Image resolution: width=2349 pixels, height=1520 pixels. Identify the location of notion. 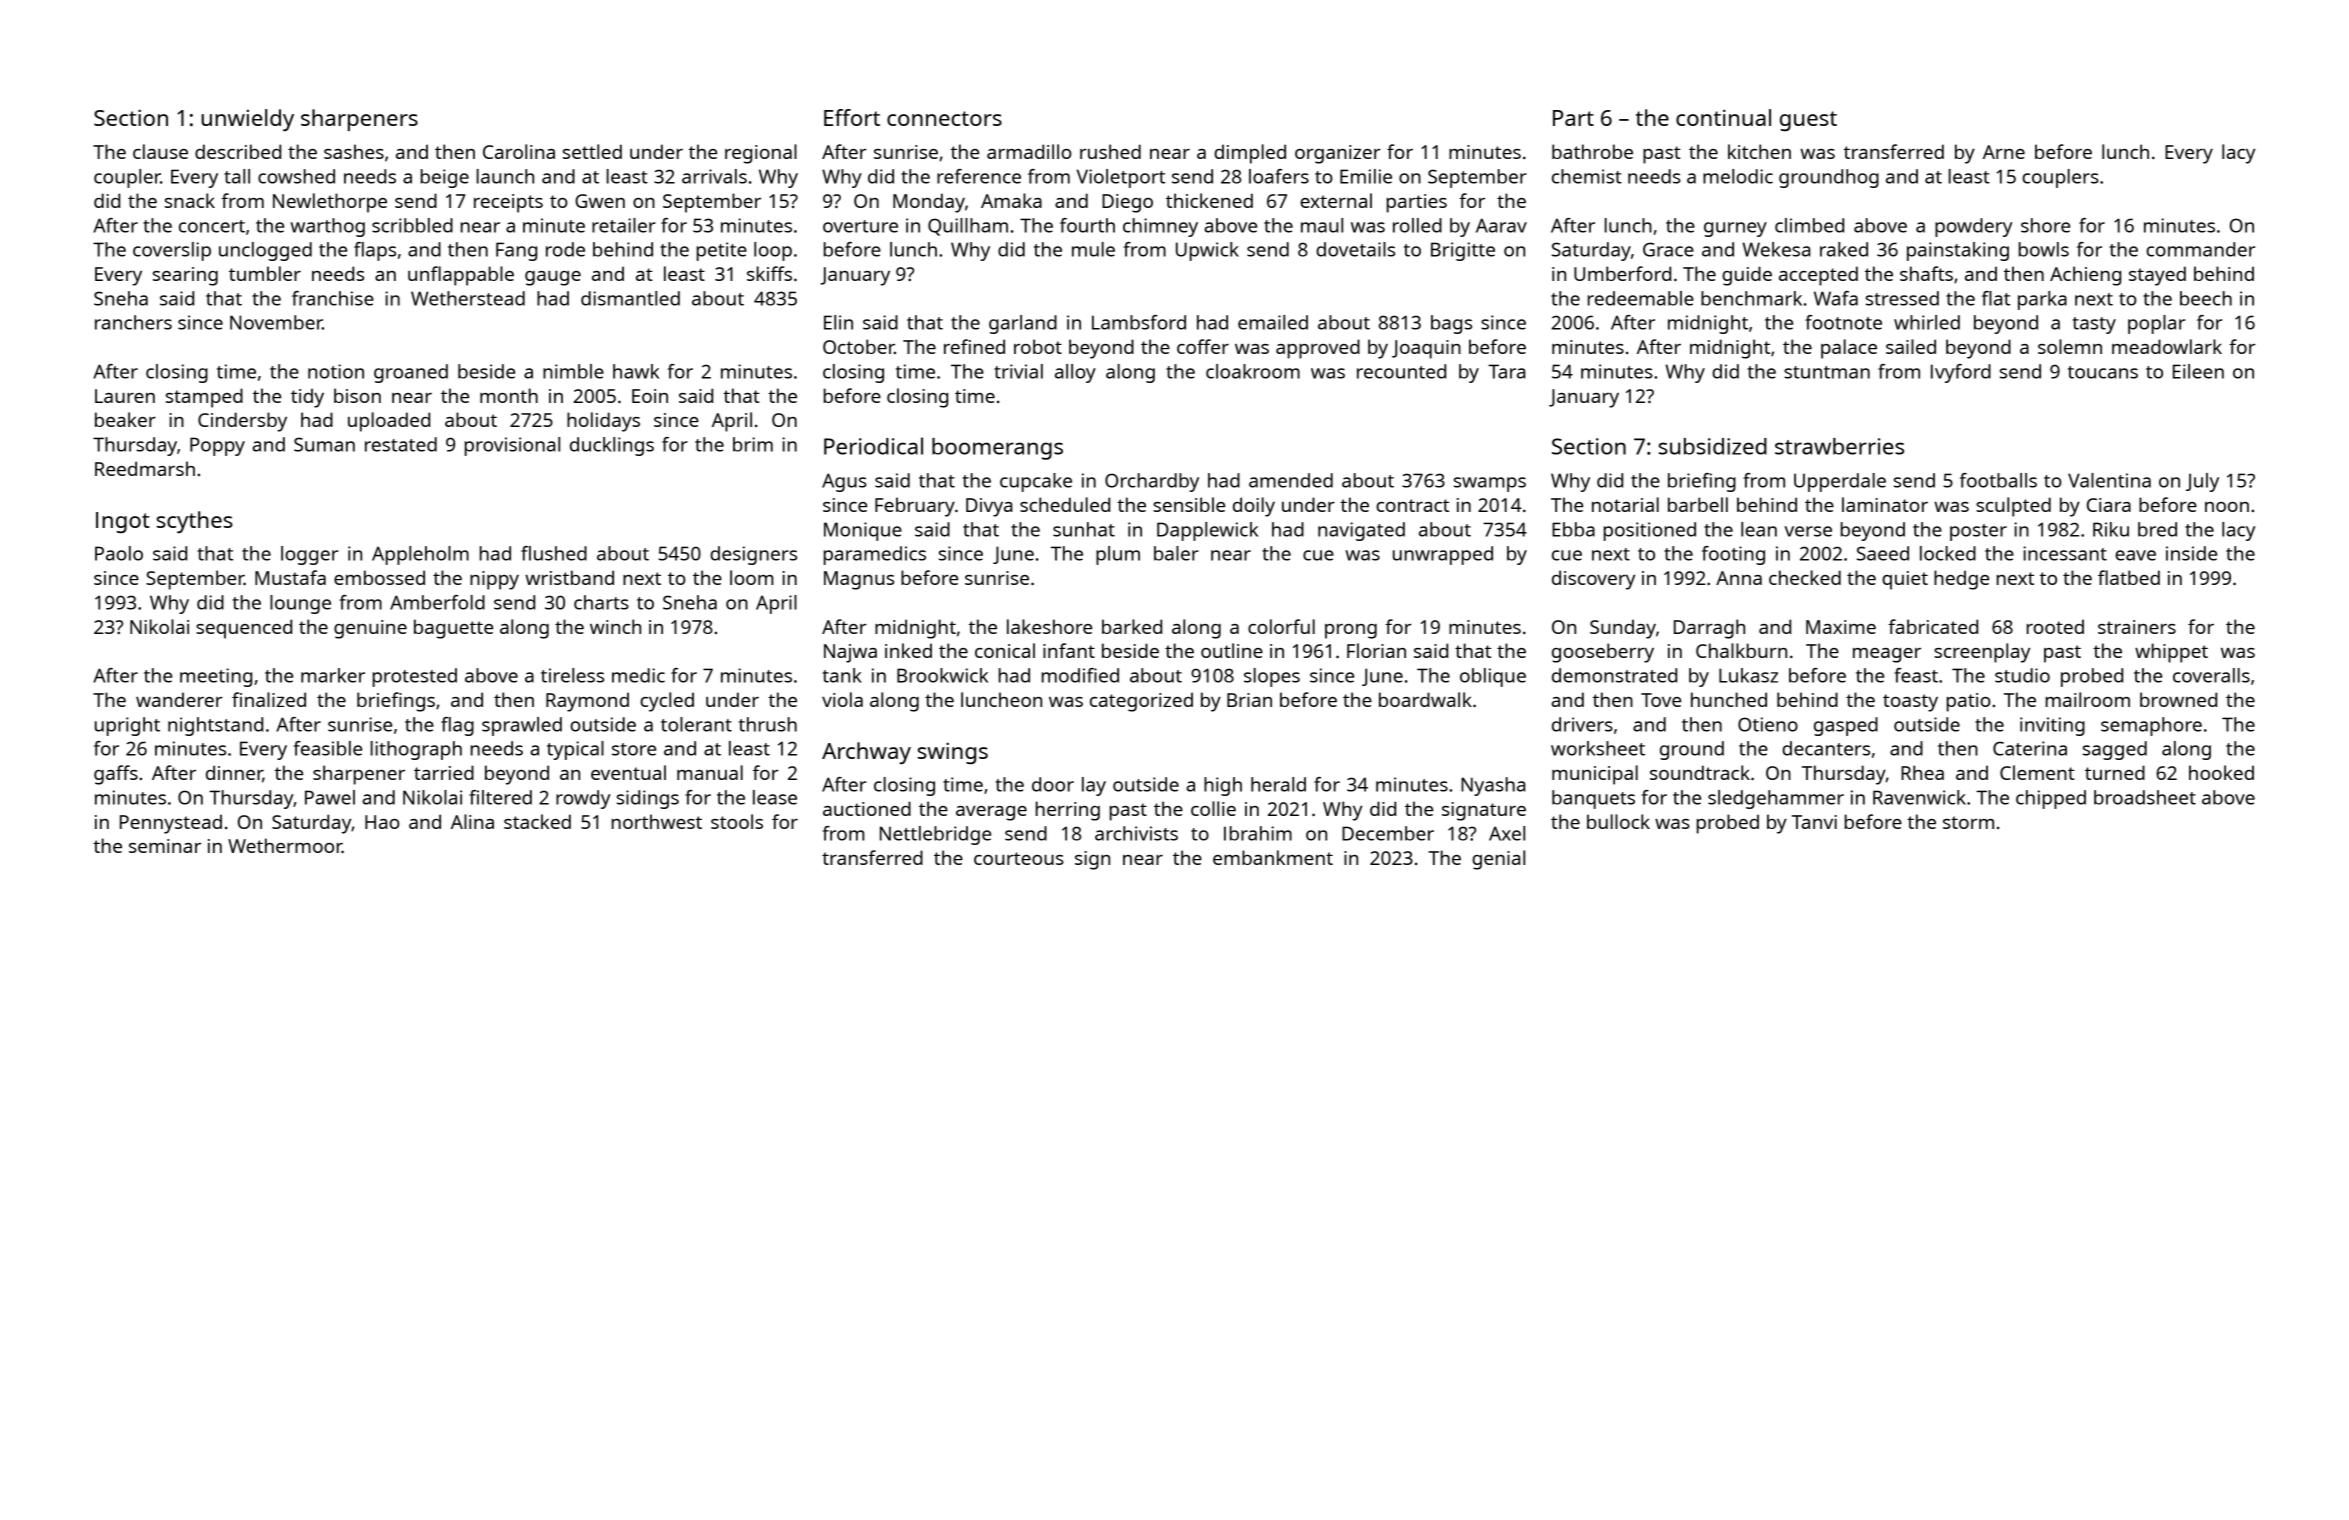
(336, 371).
